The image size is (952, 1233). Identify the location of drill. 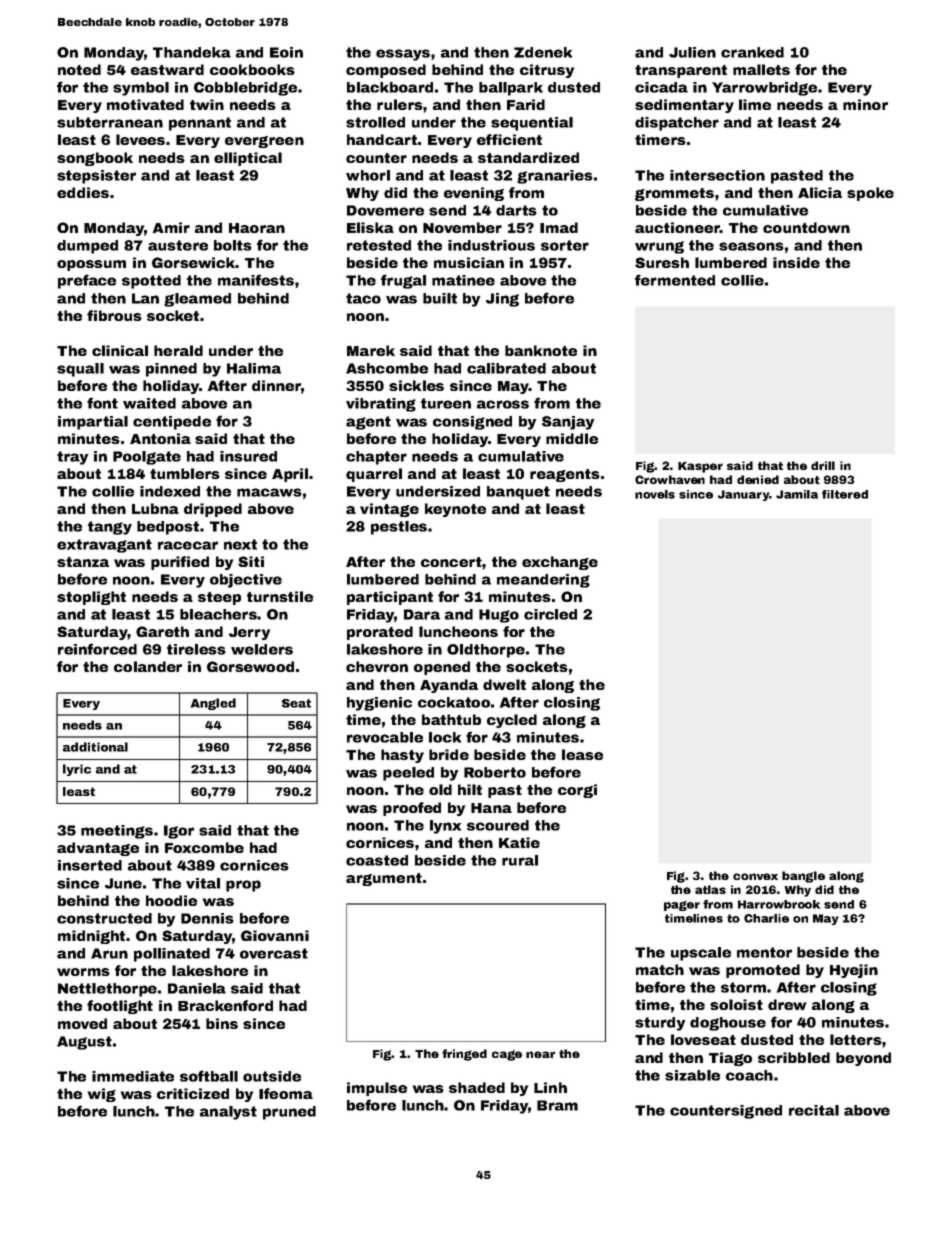
(823, 465).
